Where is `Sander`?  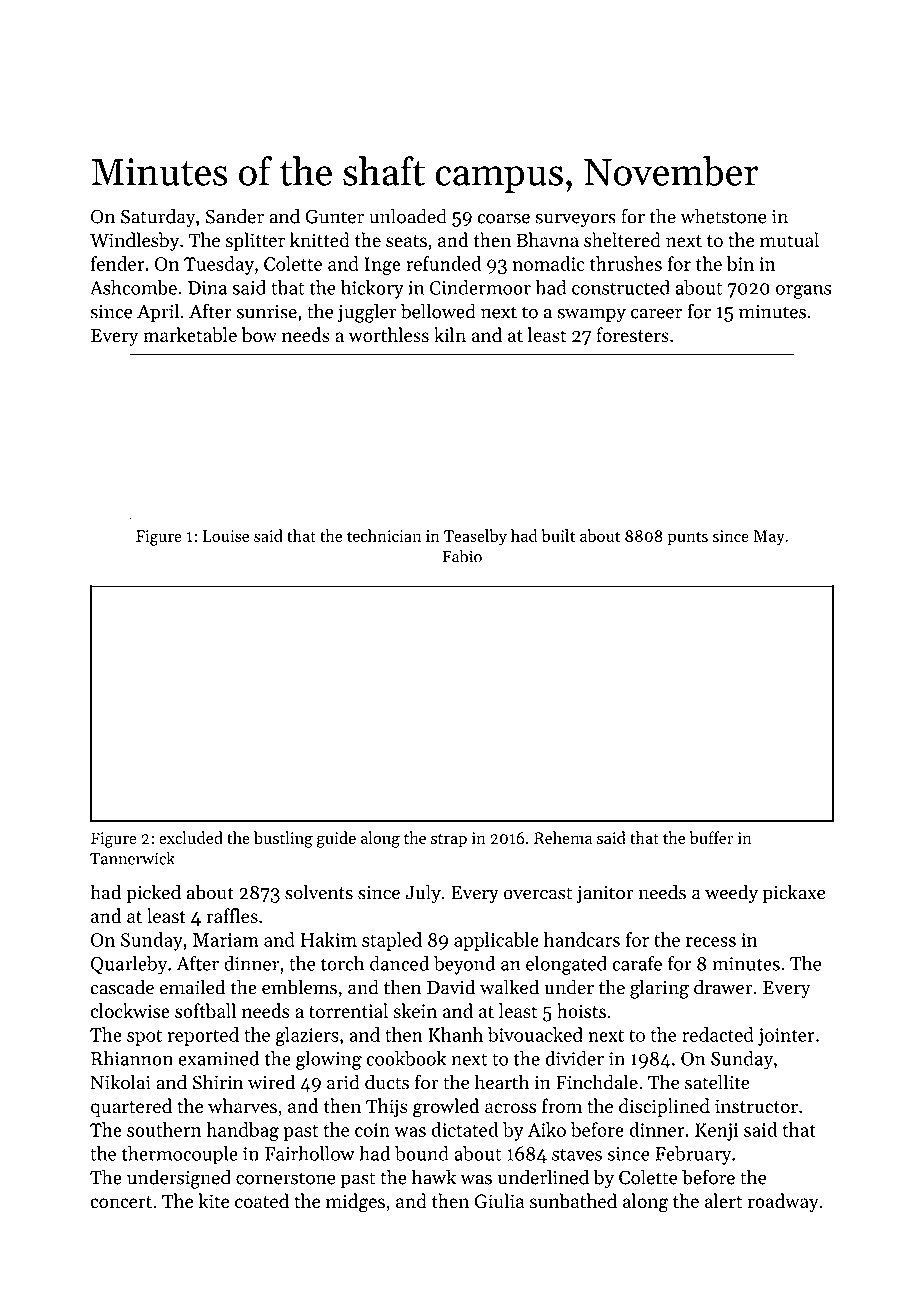 Sander is located at coordinates (235, 216).
